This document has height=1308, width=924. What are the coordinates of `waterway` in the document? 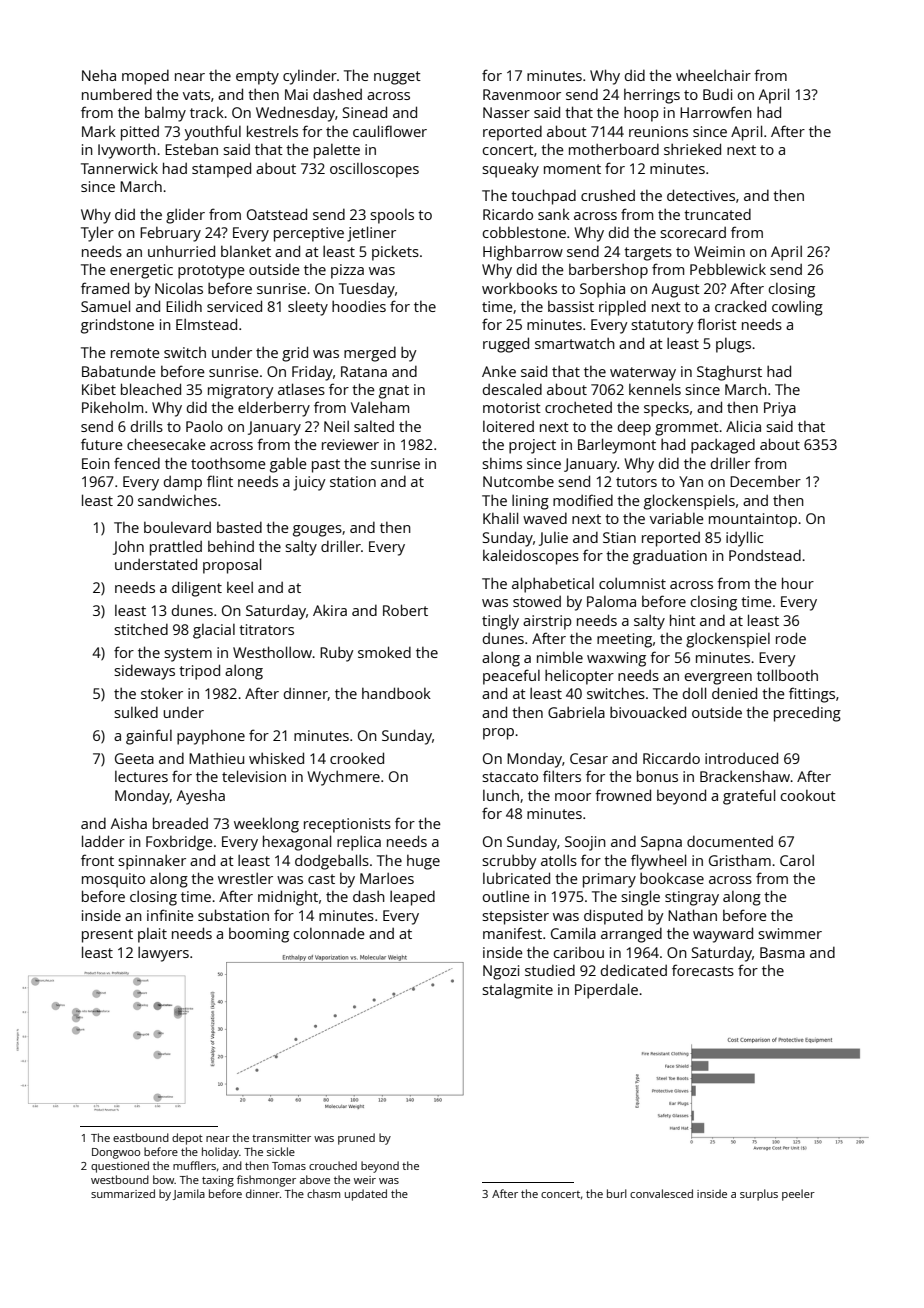 It's located at (643, 374).
